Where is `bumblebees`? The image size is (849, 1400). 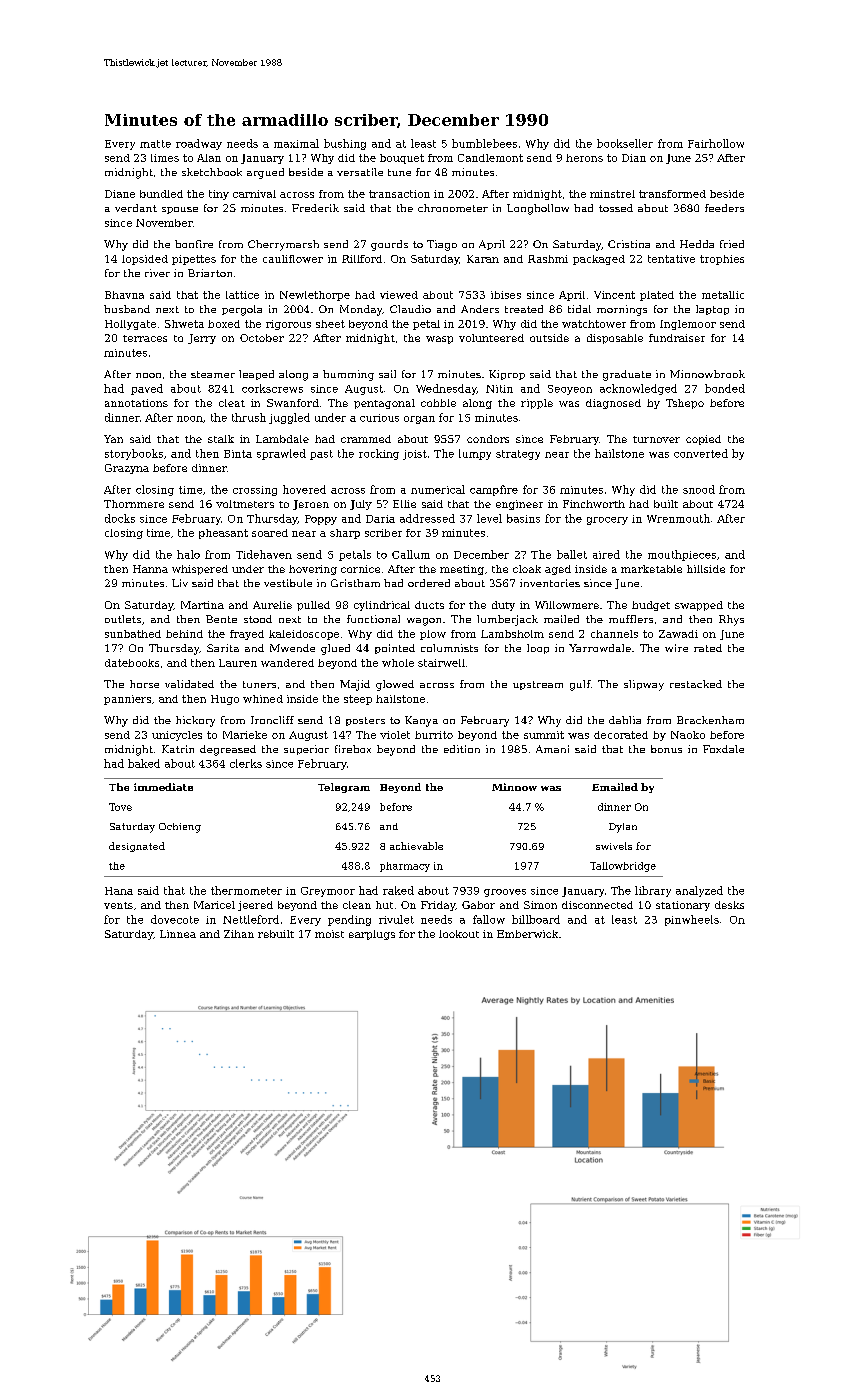 bumblebees is located at coordinates (484, 143).
